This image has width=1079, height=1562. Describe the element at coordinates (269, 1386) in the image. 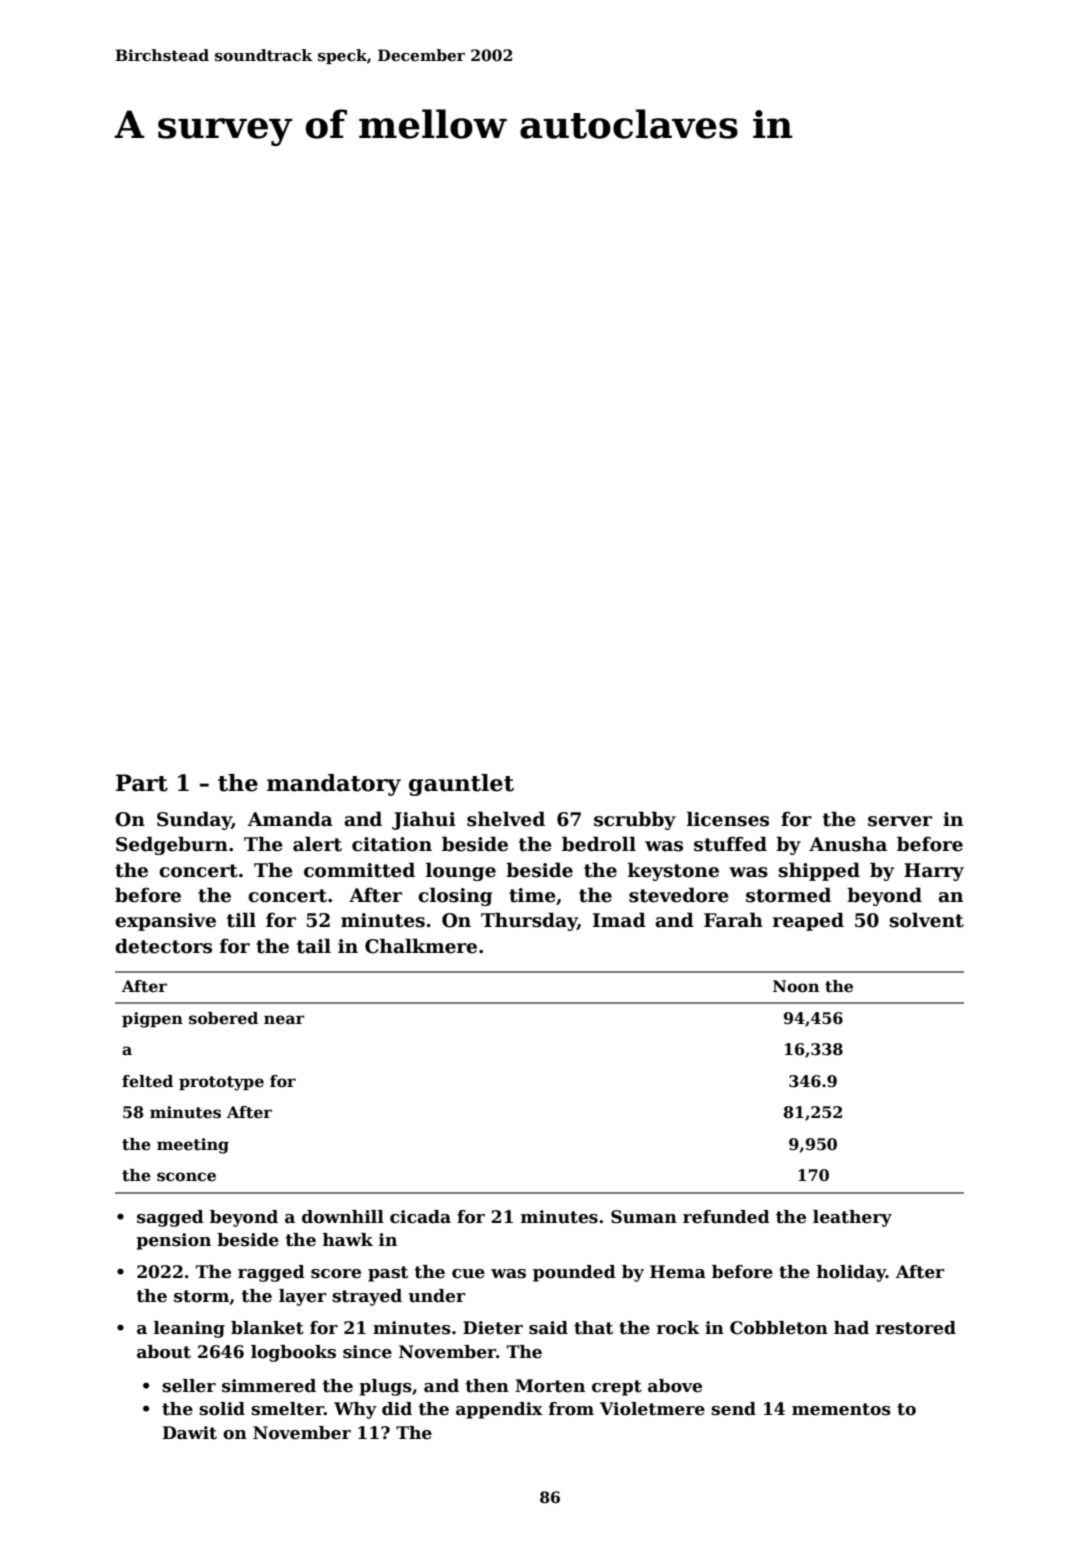

I see `simmered` at that location.
